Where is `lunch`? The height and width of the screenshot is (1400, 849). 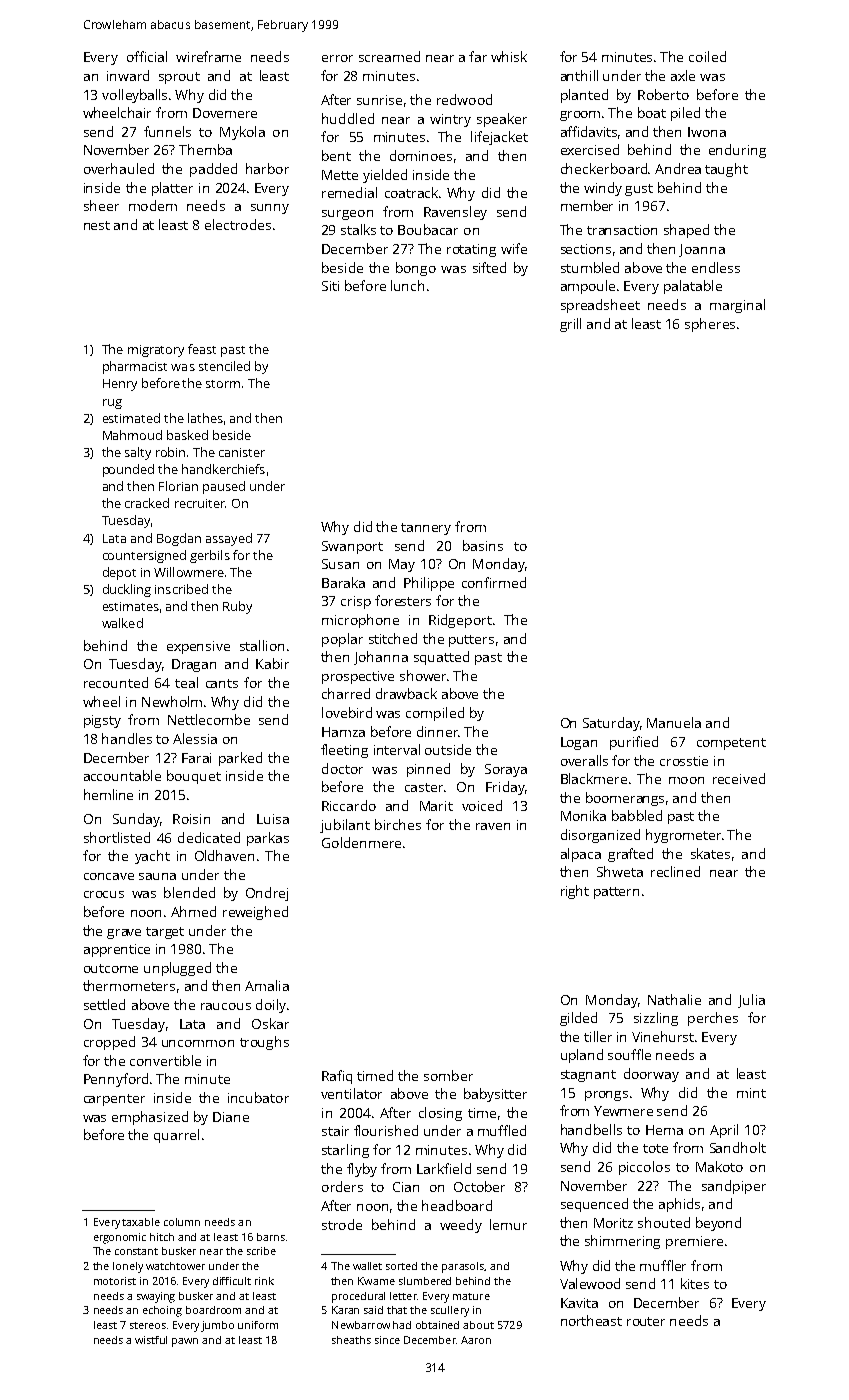
lunch is located at coordinates (407, 285).
